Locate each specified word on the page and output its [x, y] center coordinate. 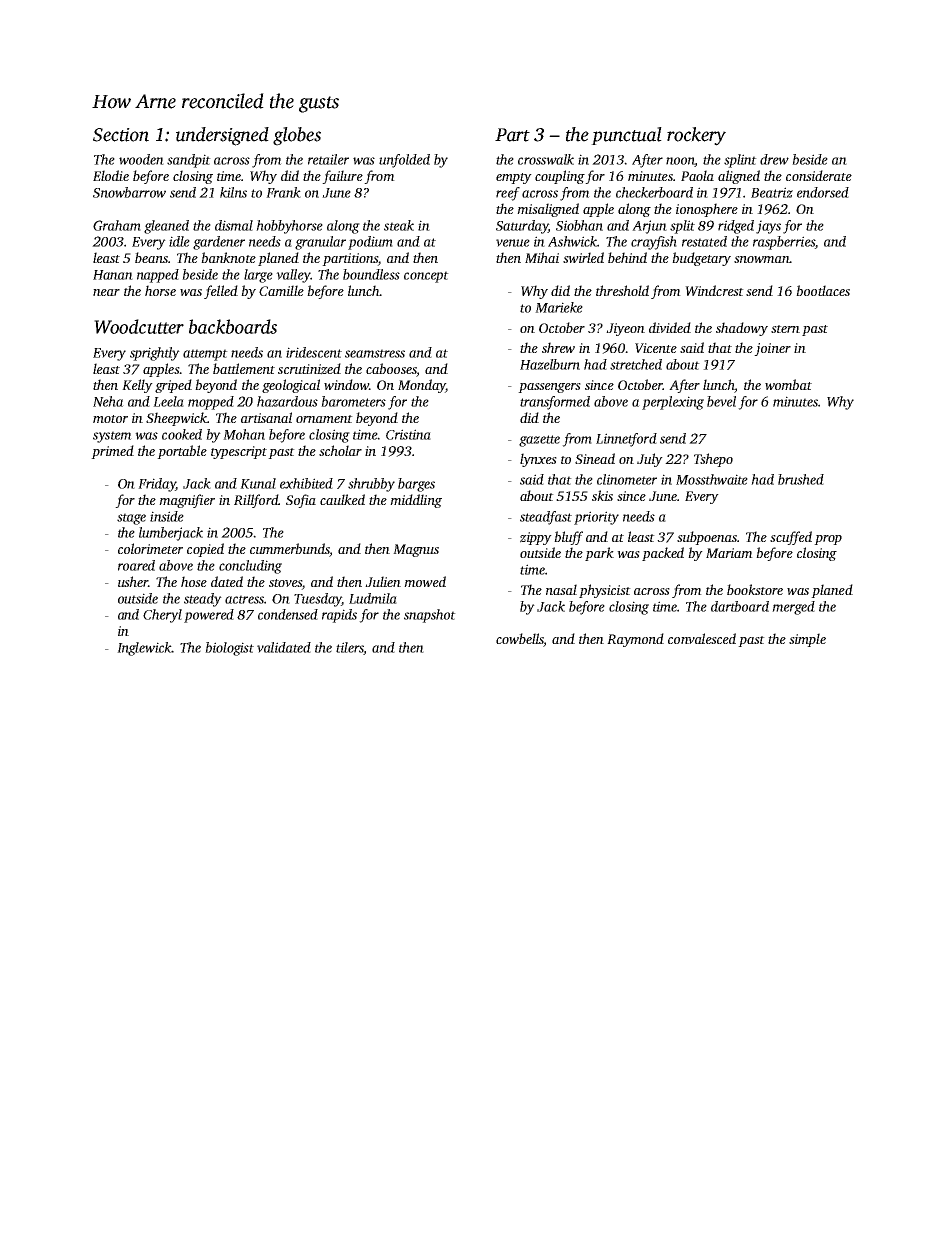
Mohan [244, 434]
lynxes [538, 460]
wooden [141, 159]
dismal [234, 225]
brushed [801, 479]
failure [342, 177]
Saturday [522, 227]
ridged [736, 227]
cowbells [520, 640]
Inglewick [144, 649]
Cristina [408, 434]
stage [131, 519]
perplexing [673, 403]
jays [768, 227]
